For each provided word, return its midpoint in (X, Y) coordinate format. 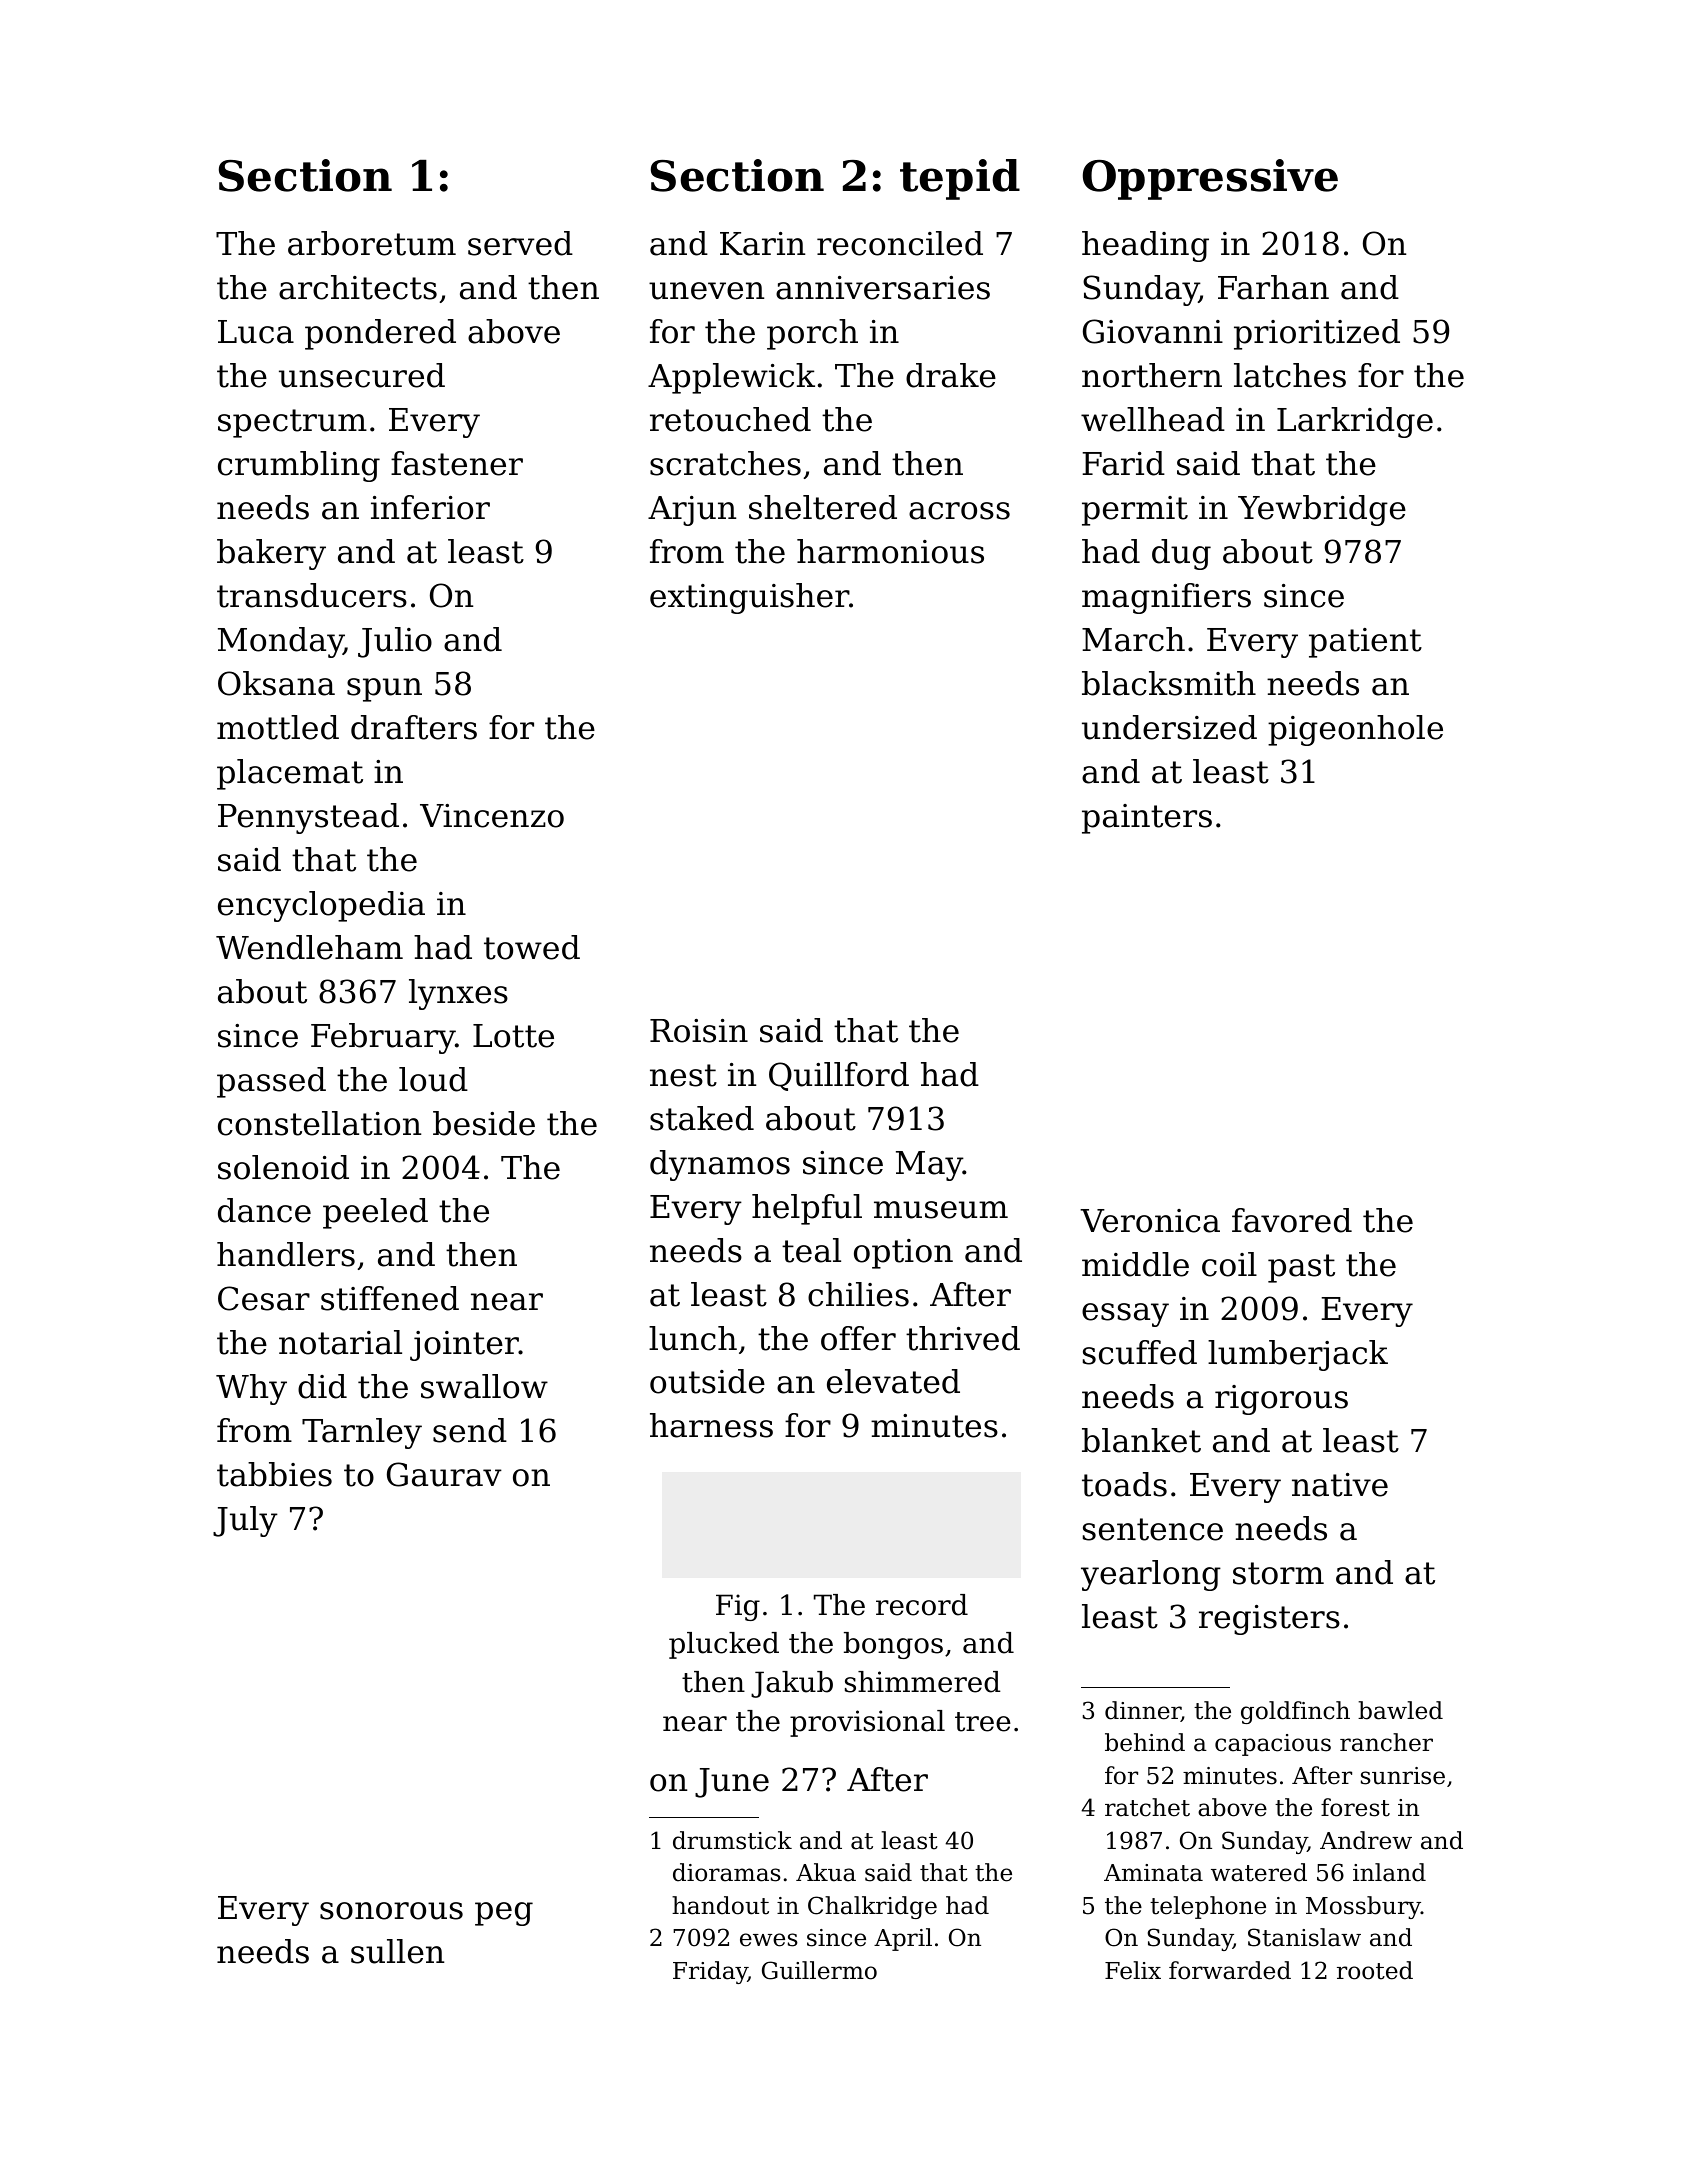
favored (1292, 1220)
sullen (397, 1951)
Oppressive (1210, 179)
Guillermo (819, 1970)
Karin (762, 244)
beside (484, 1123)
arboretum (372, 243)
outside (707, 1381)
